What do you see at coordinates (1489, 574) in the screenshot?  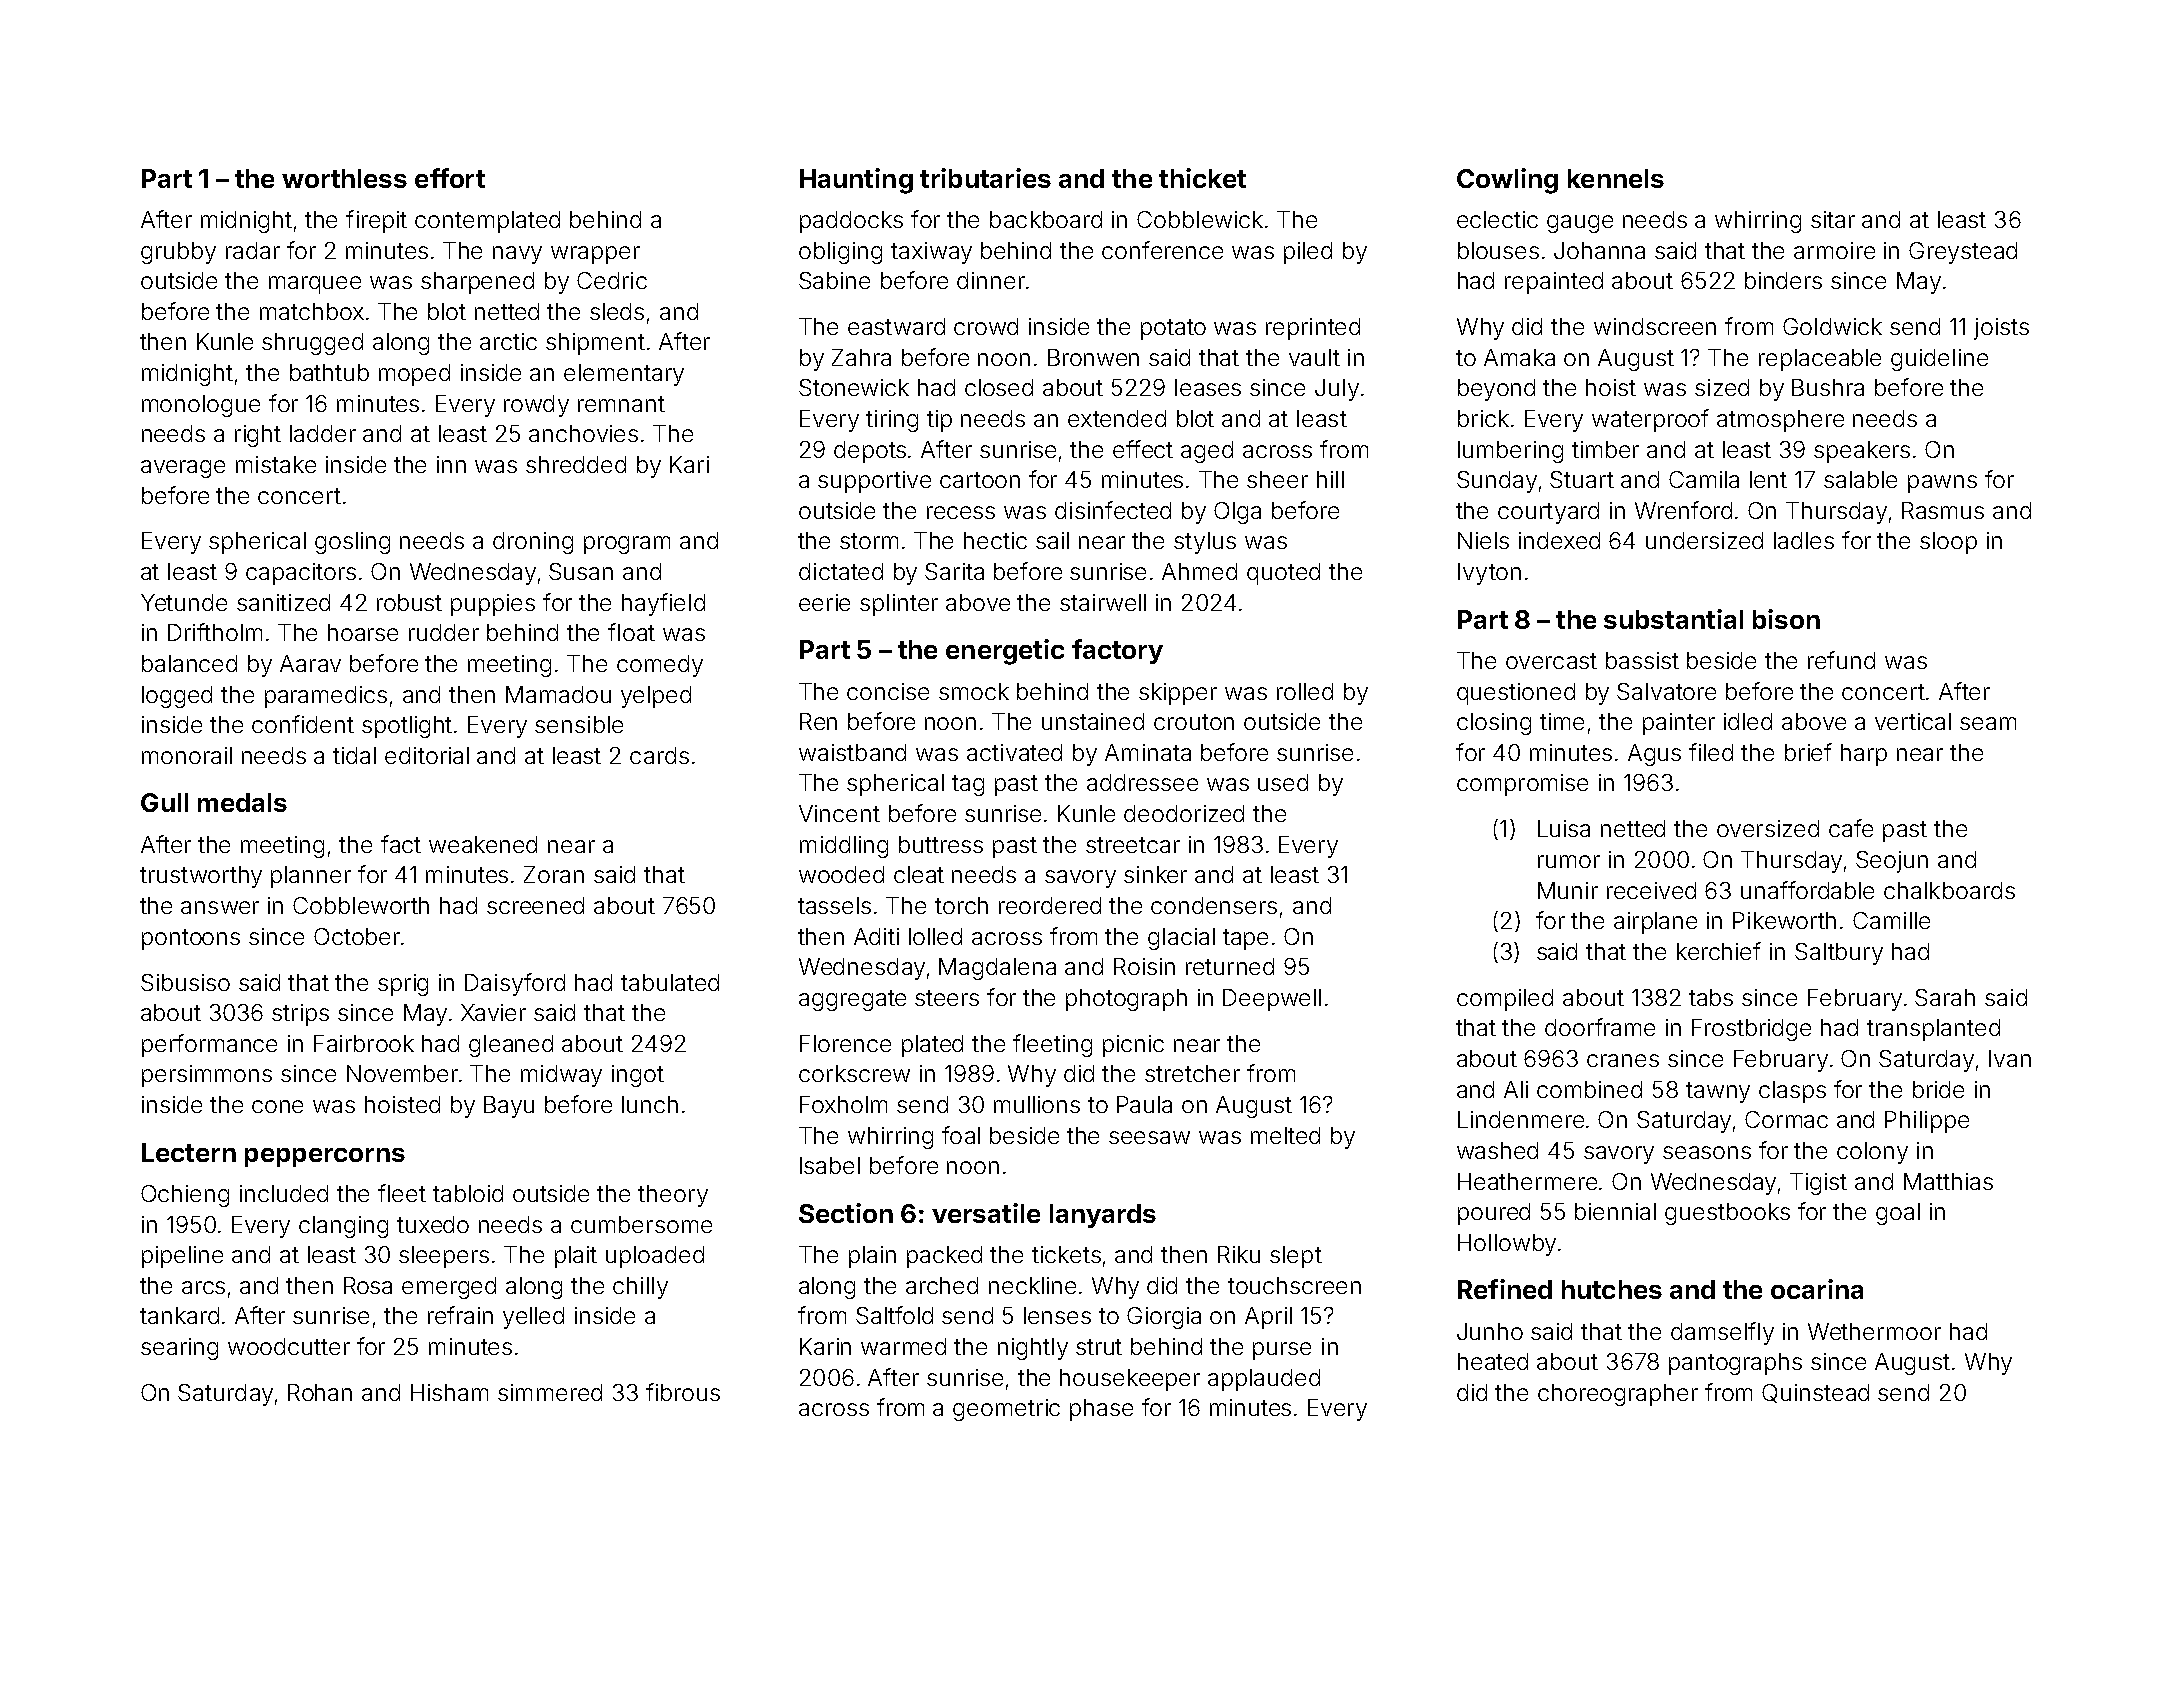 I see `Ivyton` at bounding box center [1489, 574].
